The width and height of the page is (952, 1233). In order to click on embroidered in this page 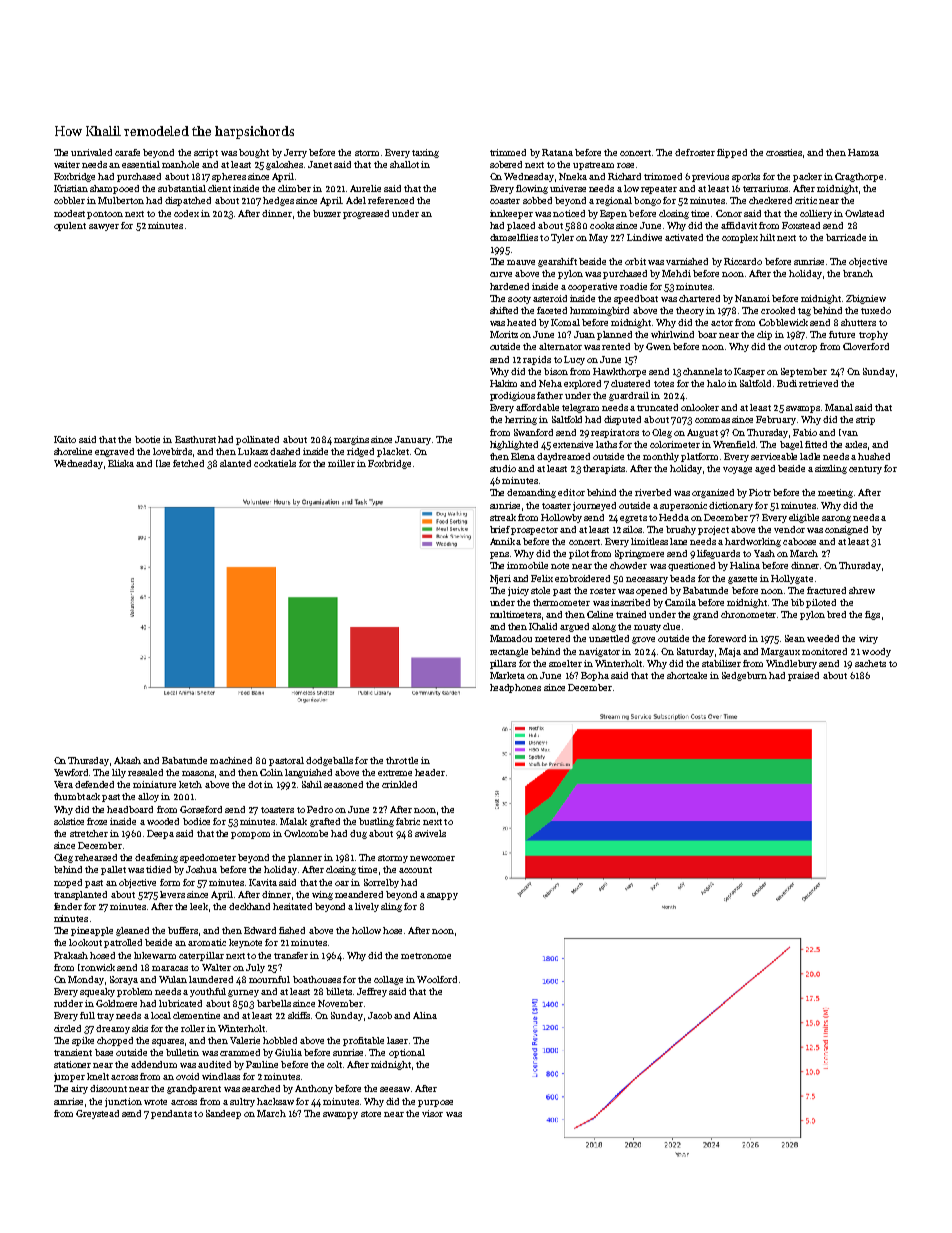, I will do `click(582, 578)`.
